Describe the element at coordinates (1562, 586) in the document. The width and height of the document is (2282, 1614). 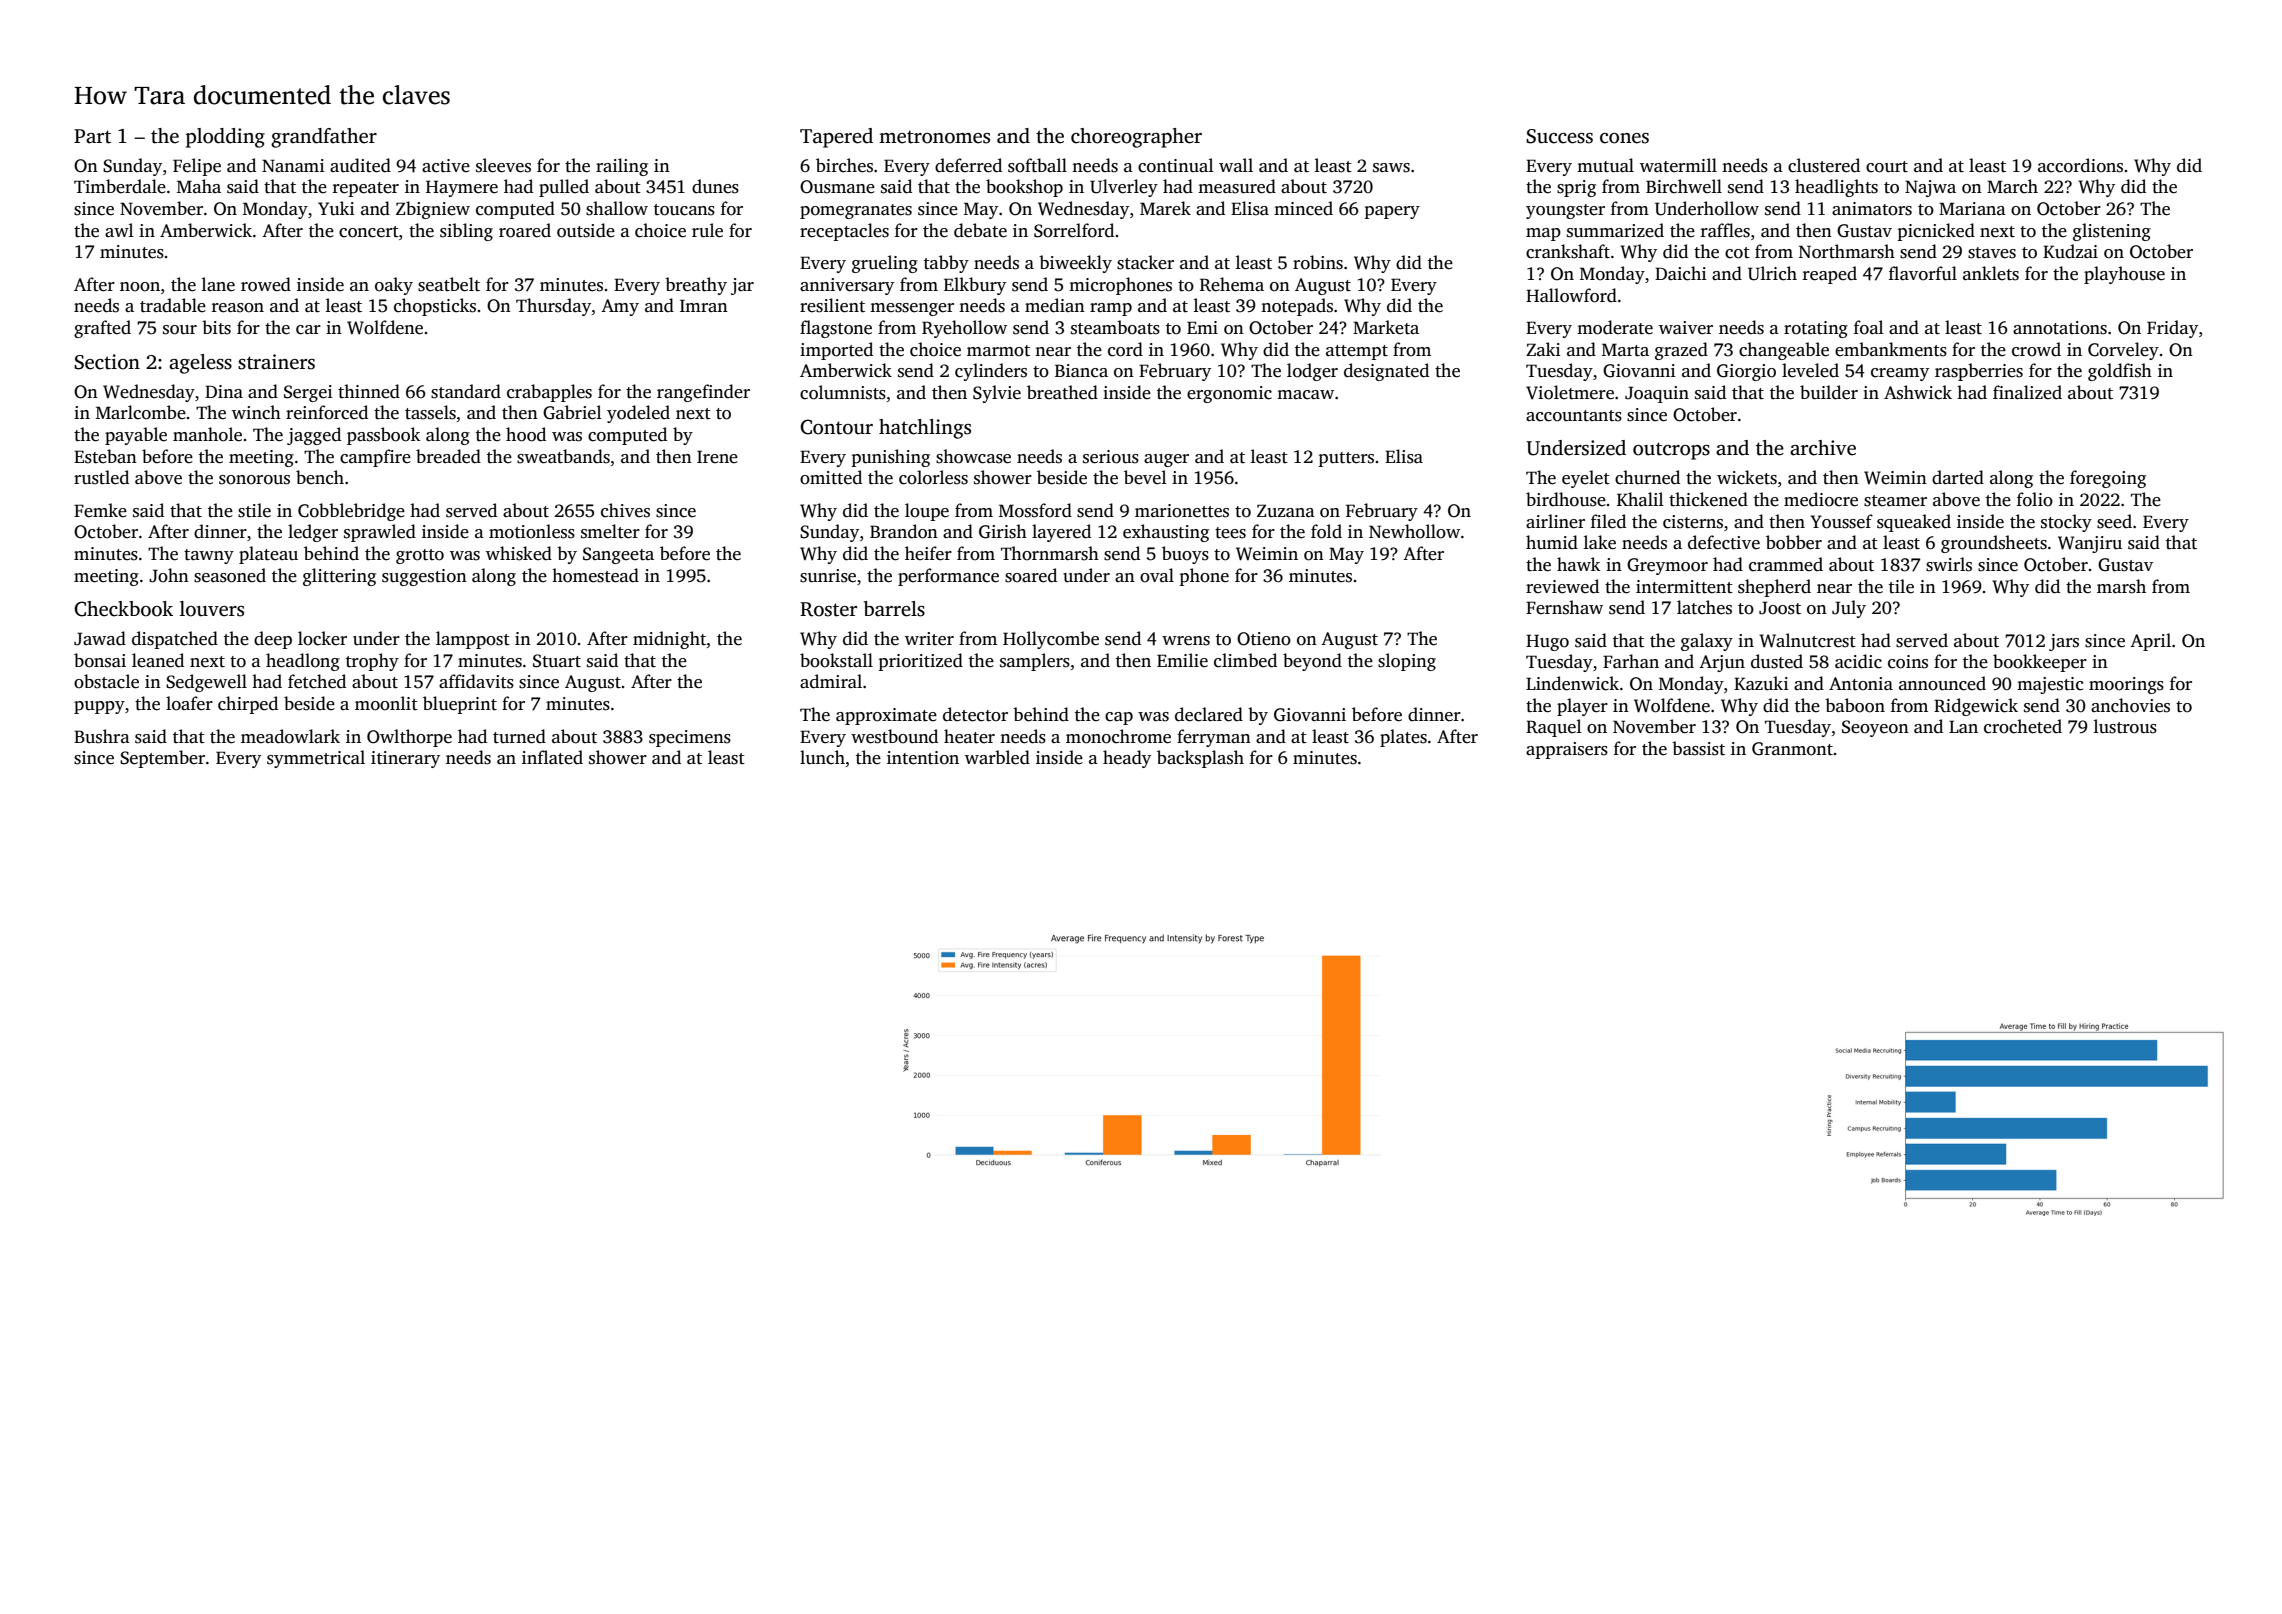
I see `reviewed` at that location.
